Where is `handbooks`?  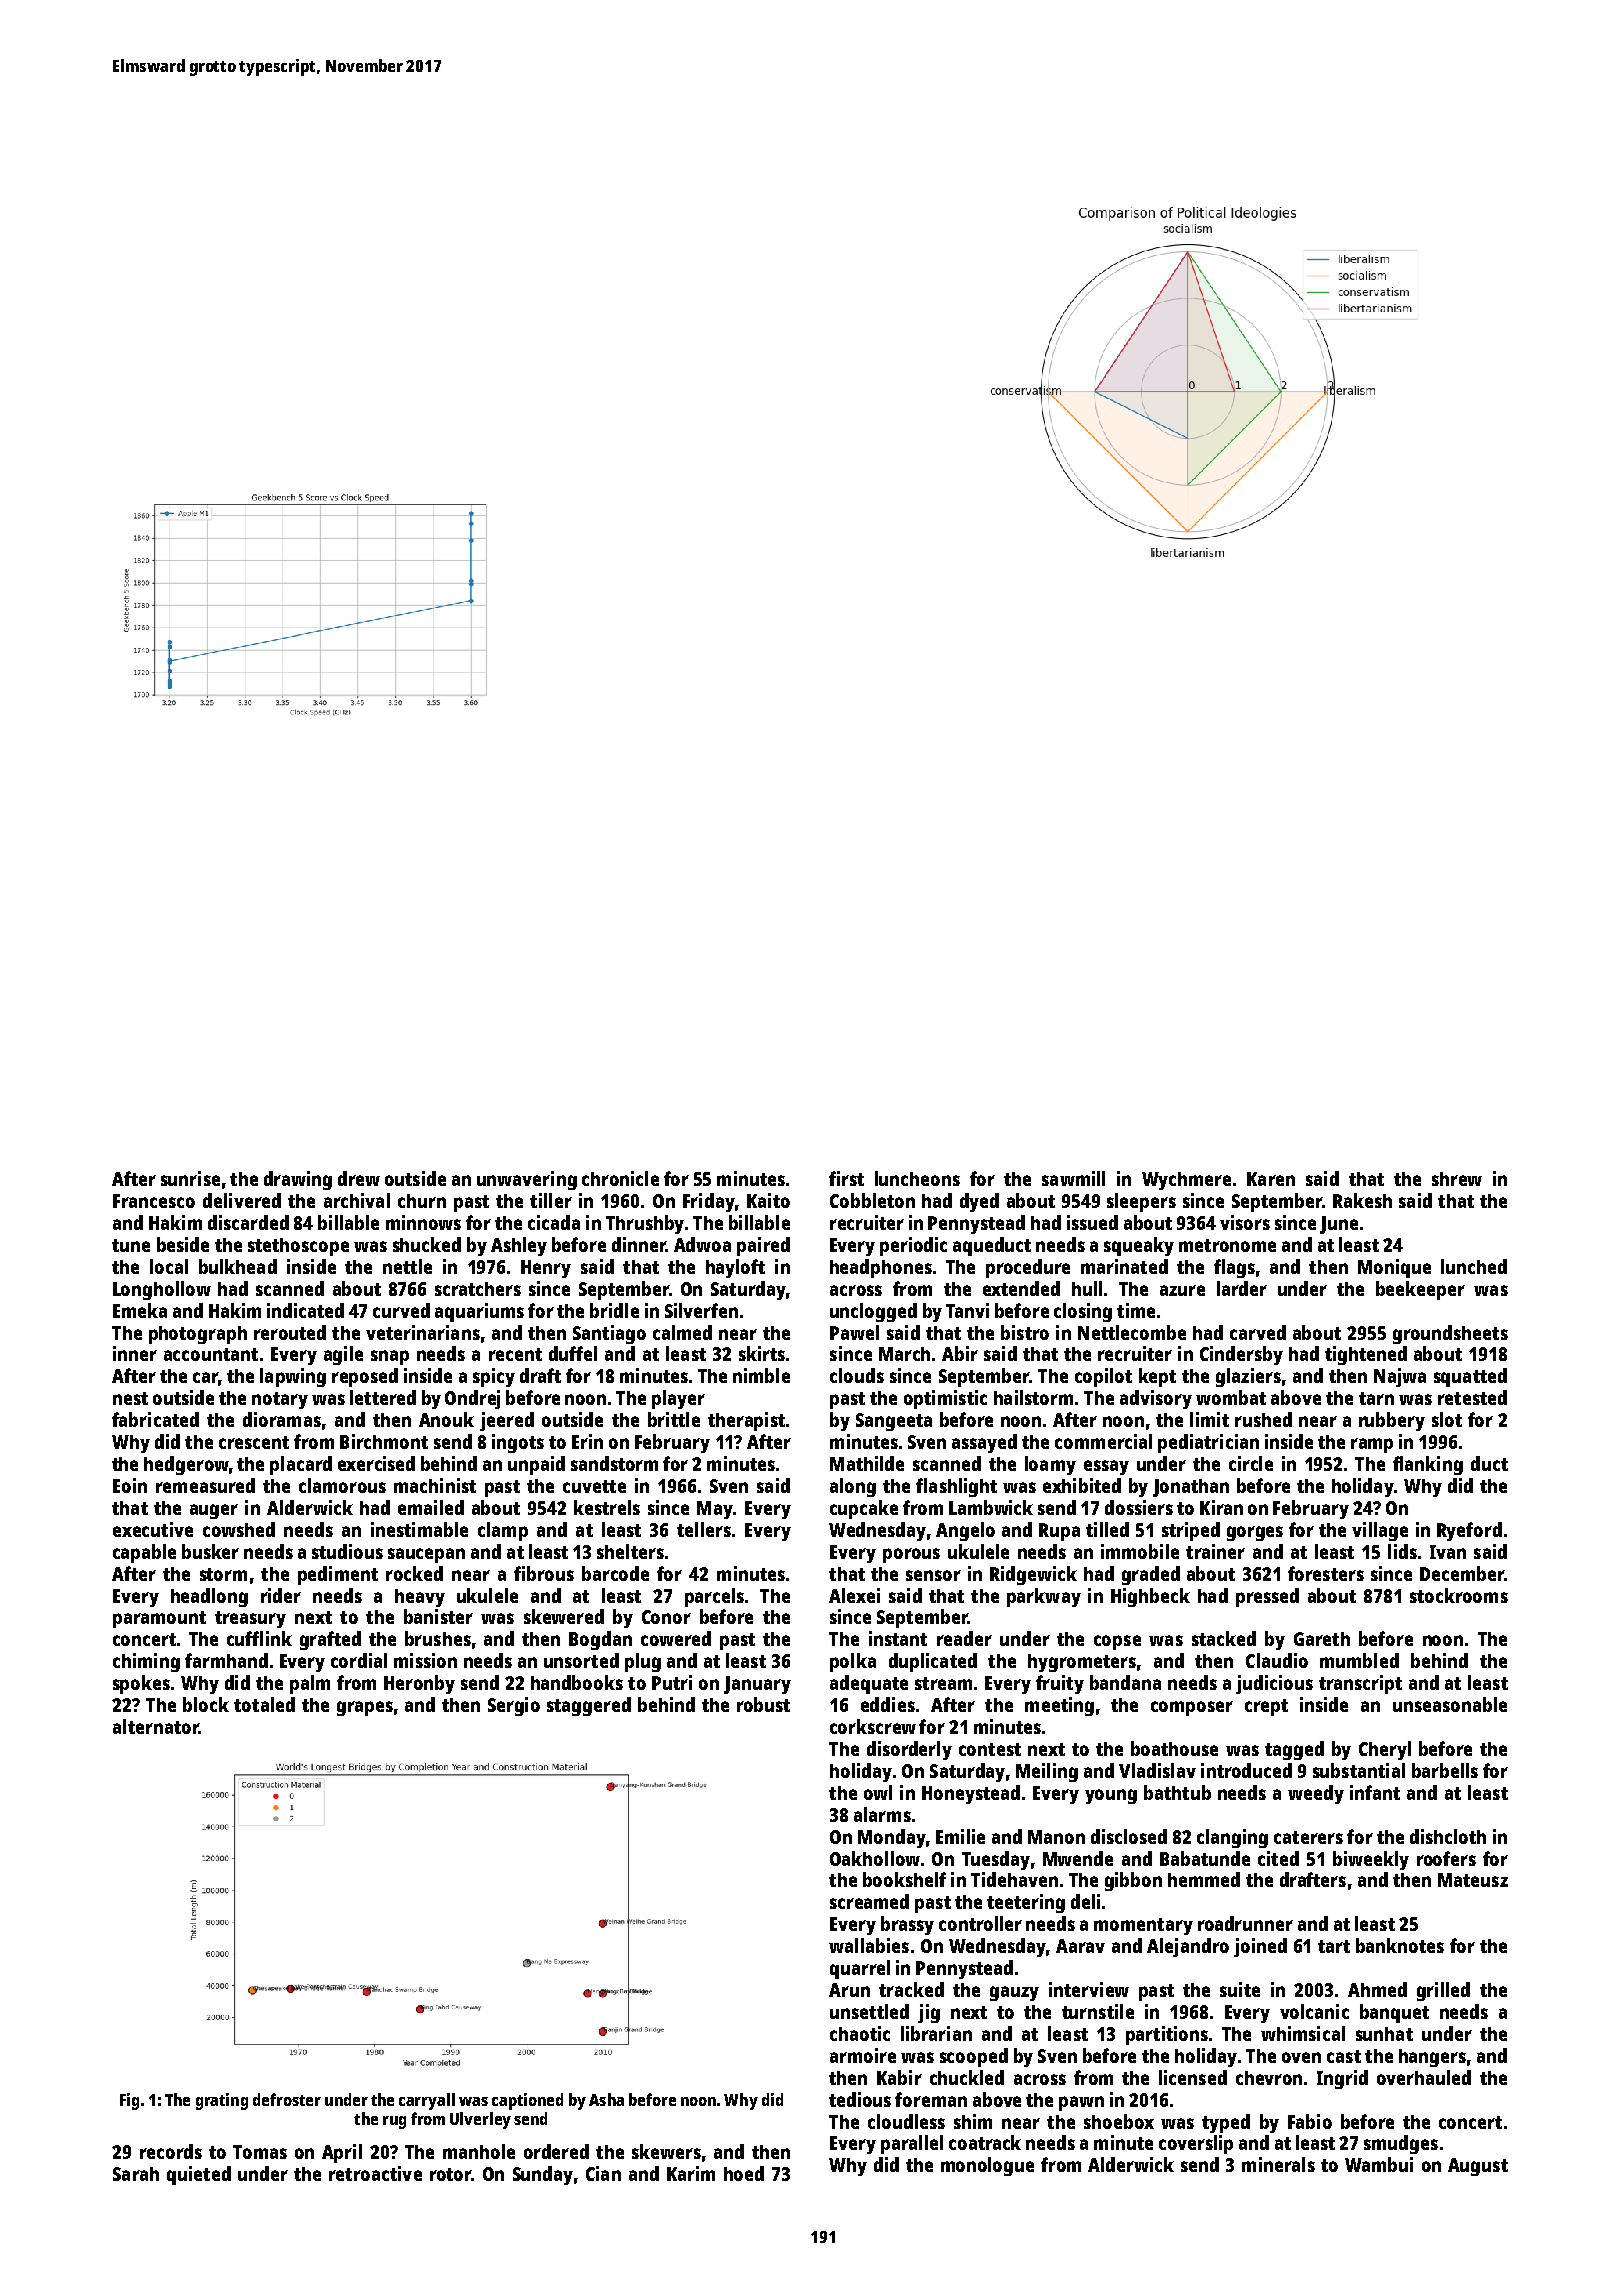 handbooks is located at coordinates (577, 1682).
